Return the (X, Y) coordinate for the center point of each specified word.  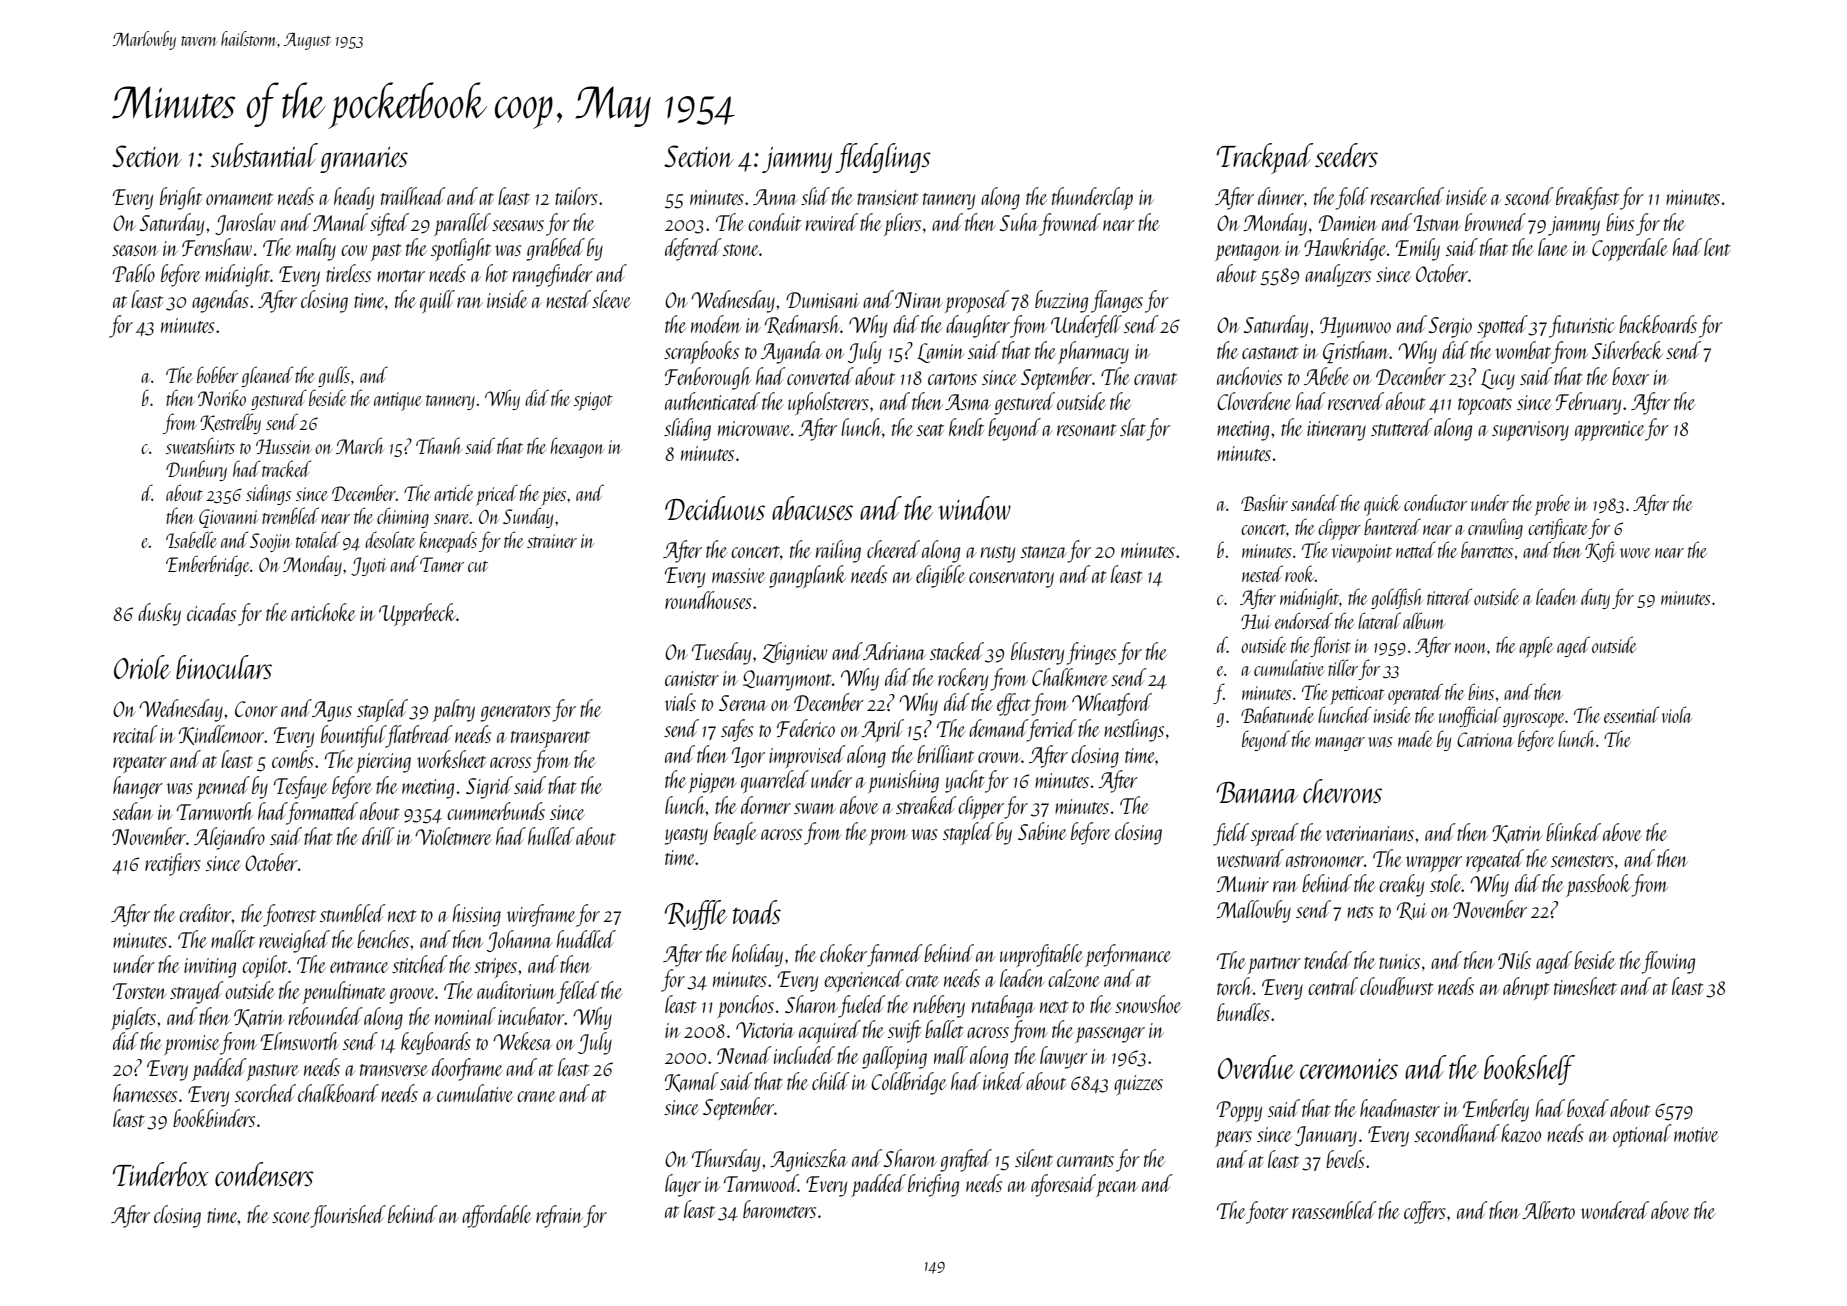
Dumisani (823, 300)
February (1588, 403)
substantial (264, 155)
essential (1631, 714)
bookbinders (214, 1118)
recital (135, 734)
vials (680, 702)
